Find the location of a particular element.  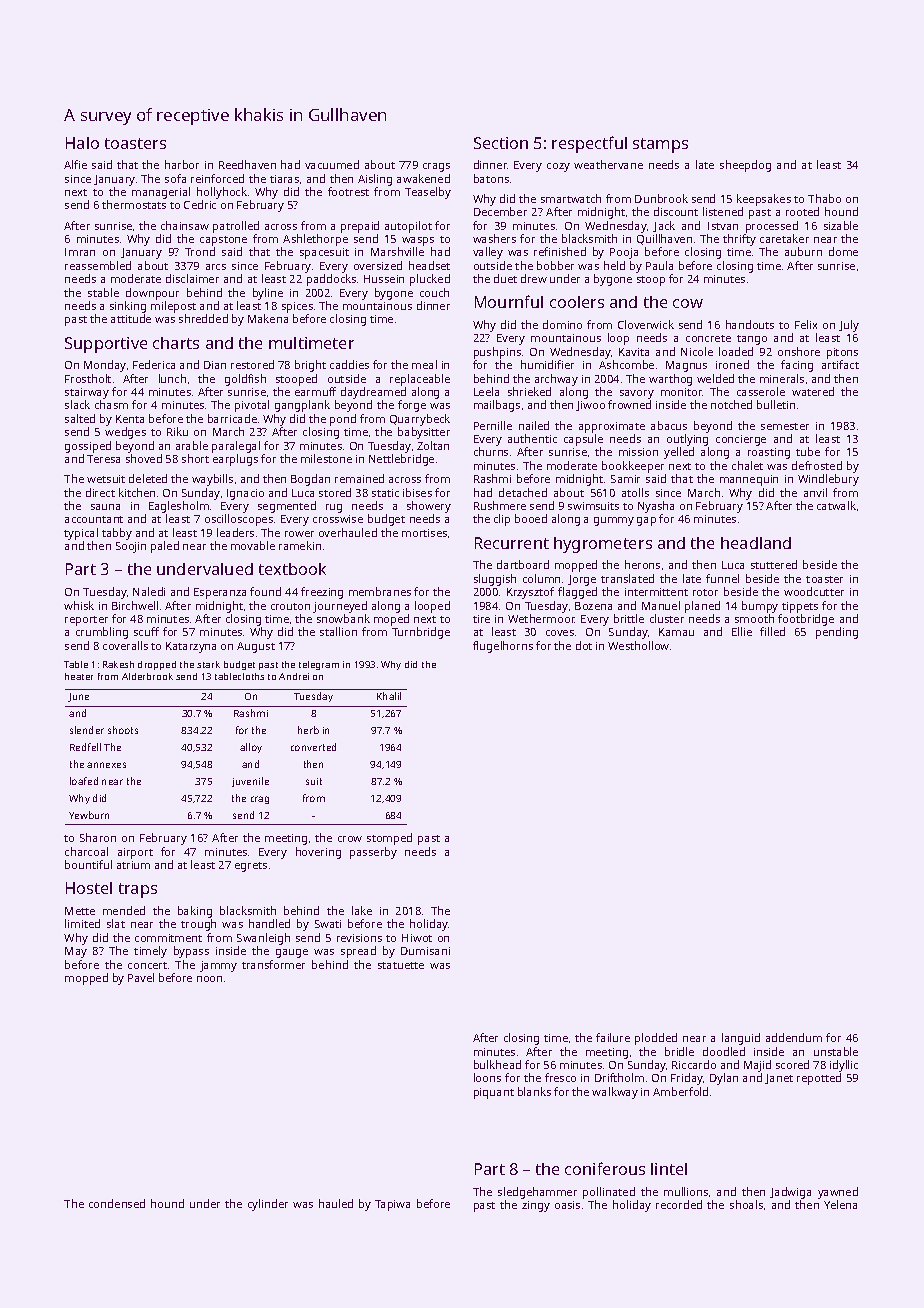

condensed is located at coordinates (117, 1203).
